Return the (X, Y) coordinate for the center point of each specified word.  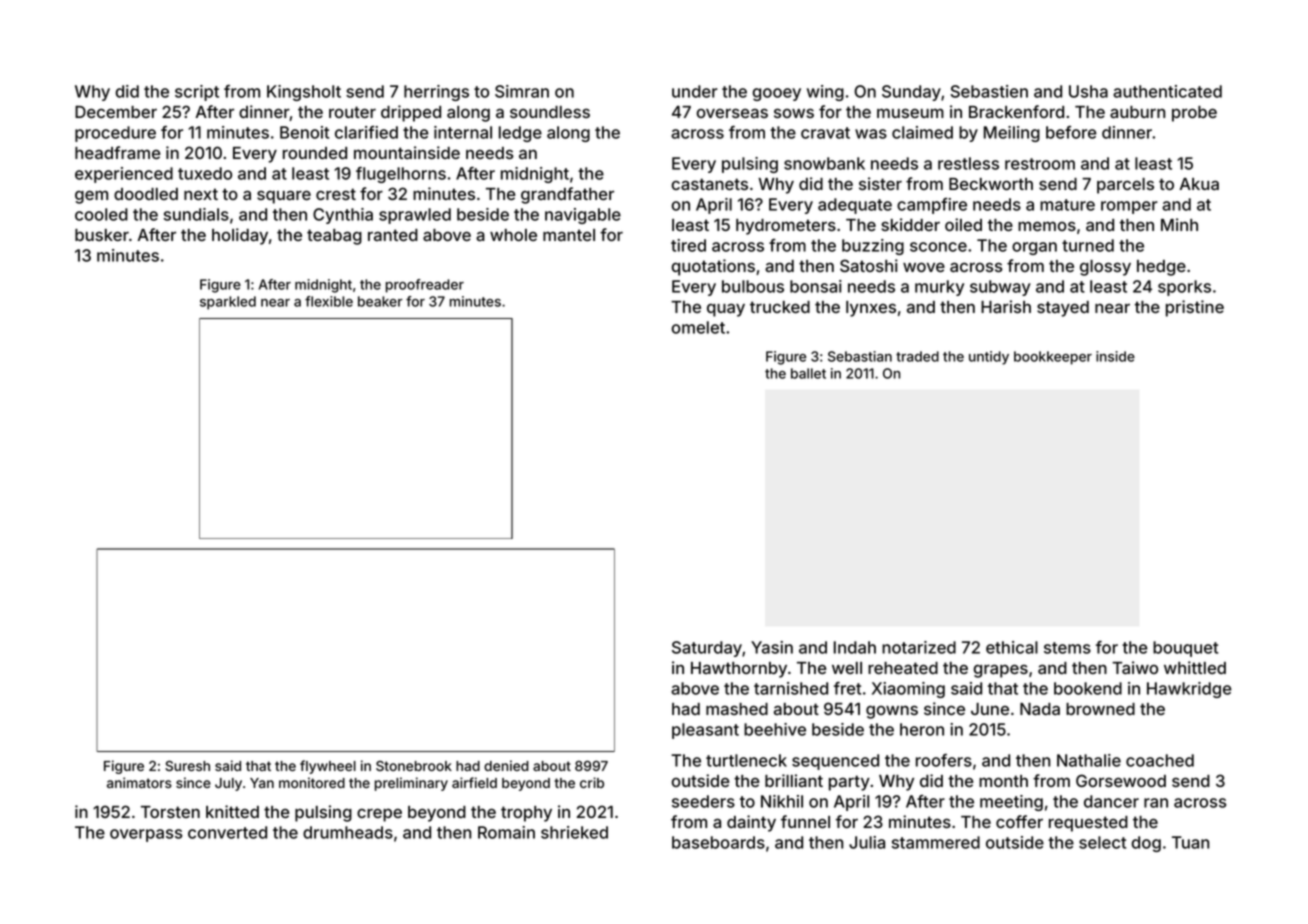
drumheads (348, 832)
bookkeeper (1053, 358)
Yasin (772, 647)
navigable (583, 216)
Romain (506, 832)
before (1071, 132)
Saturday (707, 649)
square (284, 197)
